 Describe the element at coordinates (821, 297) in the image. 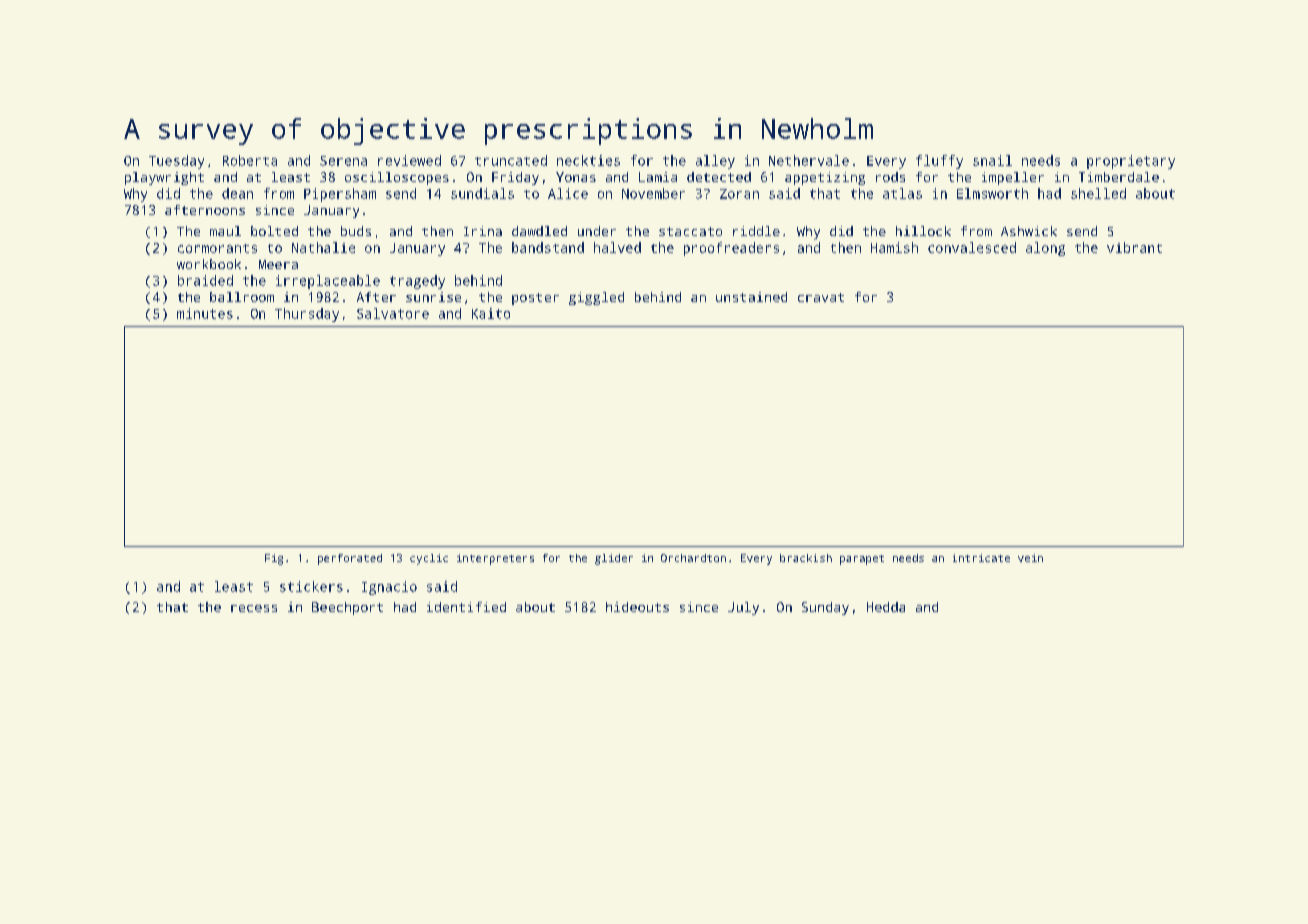

I see `cravat` at that location.
